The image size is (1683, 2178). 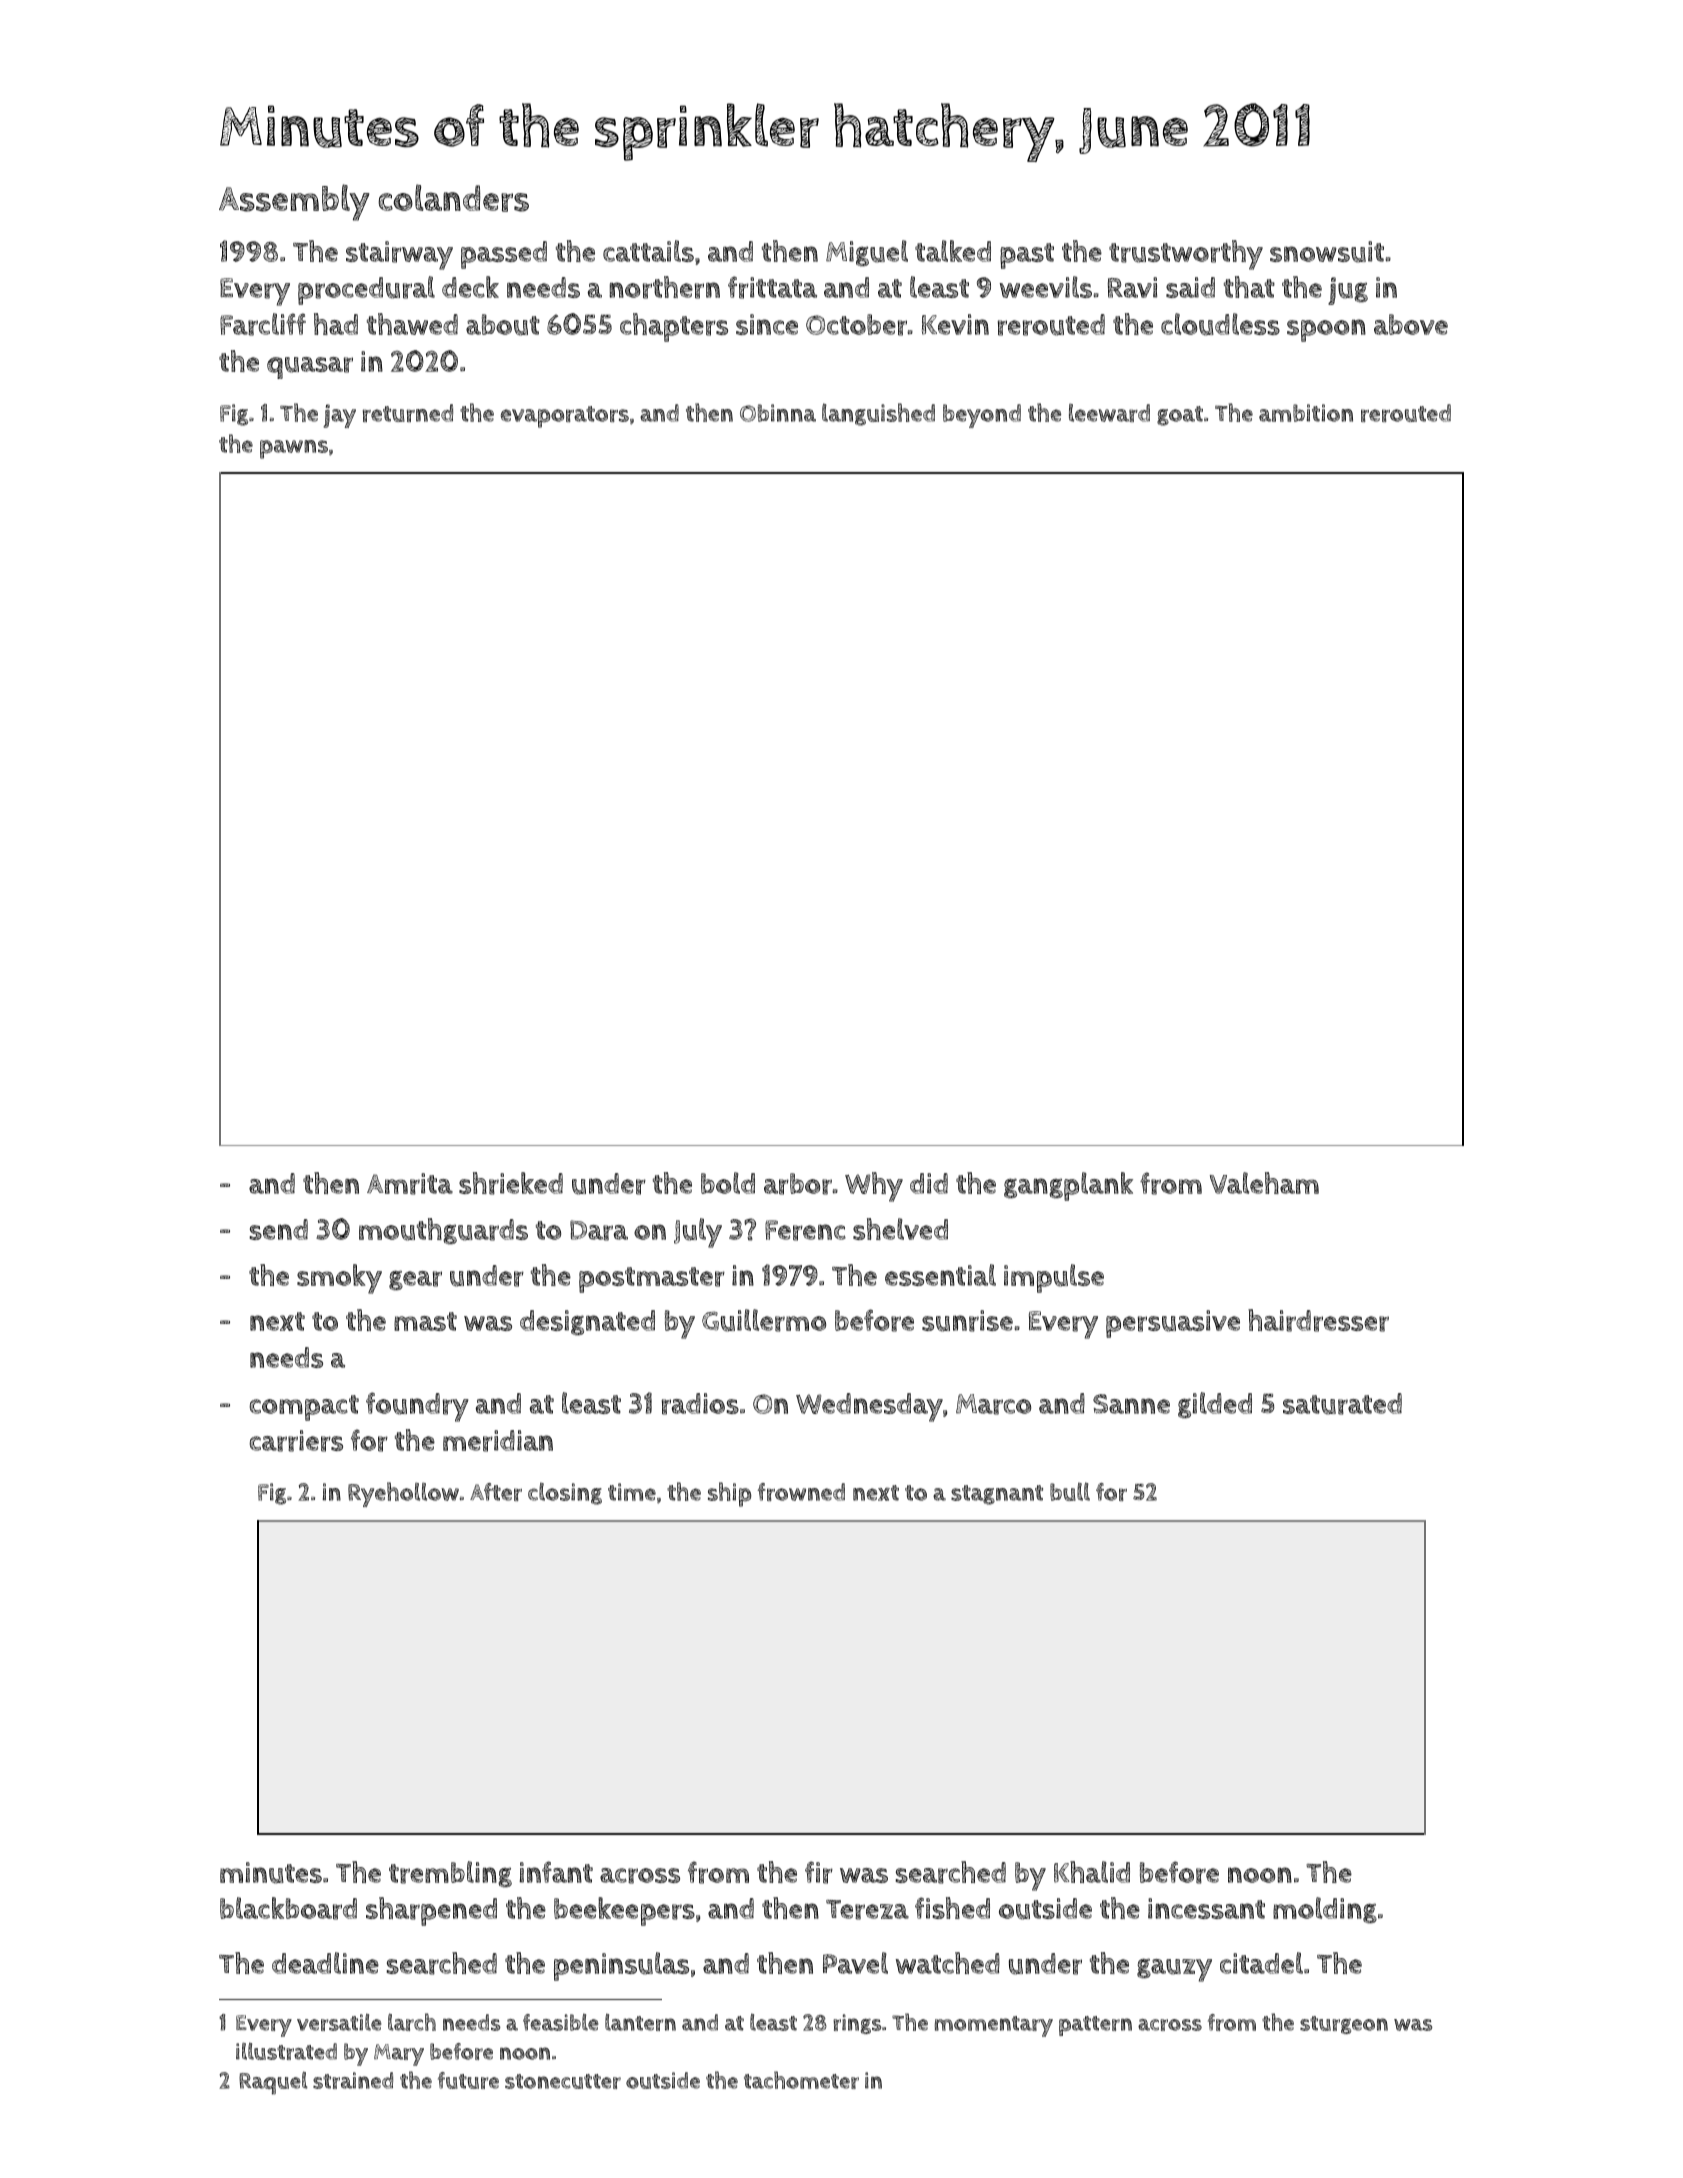 I want to click on gangplank, so click(x=1068, y=1186).
